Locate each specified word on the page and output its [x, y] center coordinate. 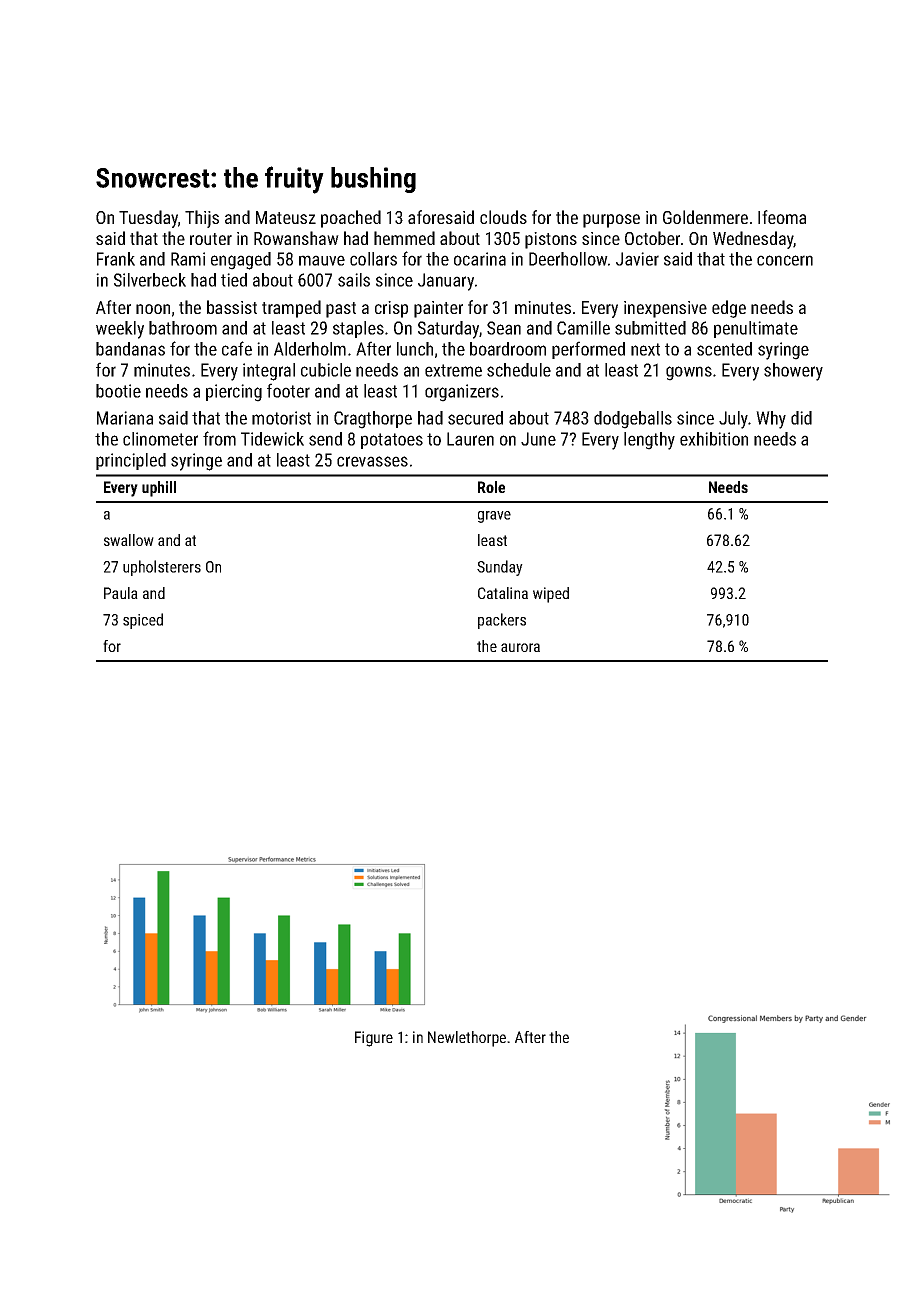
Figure [374, 1039]
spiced [143, 621]
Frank [116, 259]
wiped [551, 595]
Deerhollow [568, 259]
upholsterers [162, 568]
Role [491, 487]
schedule [519, 370]
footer [288, 390]
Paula [121, 593]
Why [771, 420]
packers [502, 621]
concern [785, 260]
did [801, 418]
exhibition [714, 439]
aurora [520, 647]
